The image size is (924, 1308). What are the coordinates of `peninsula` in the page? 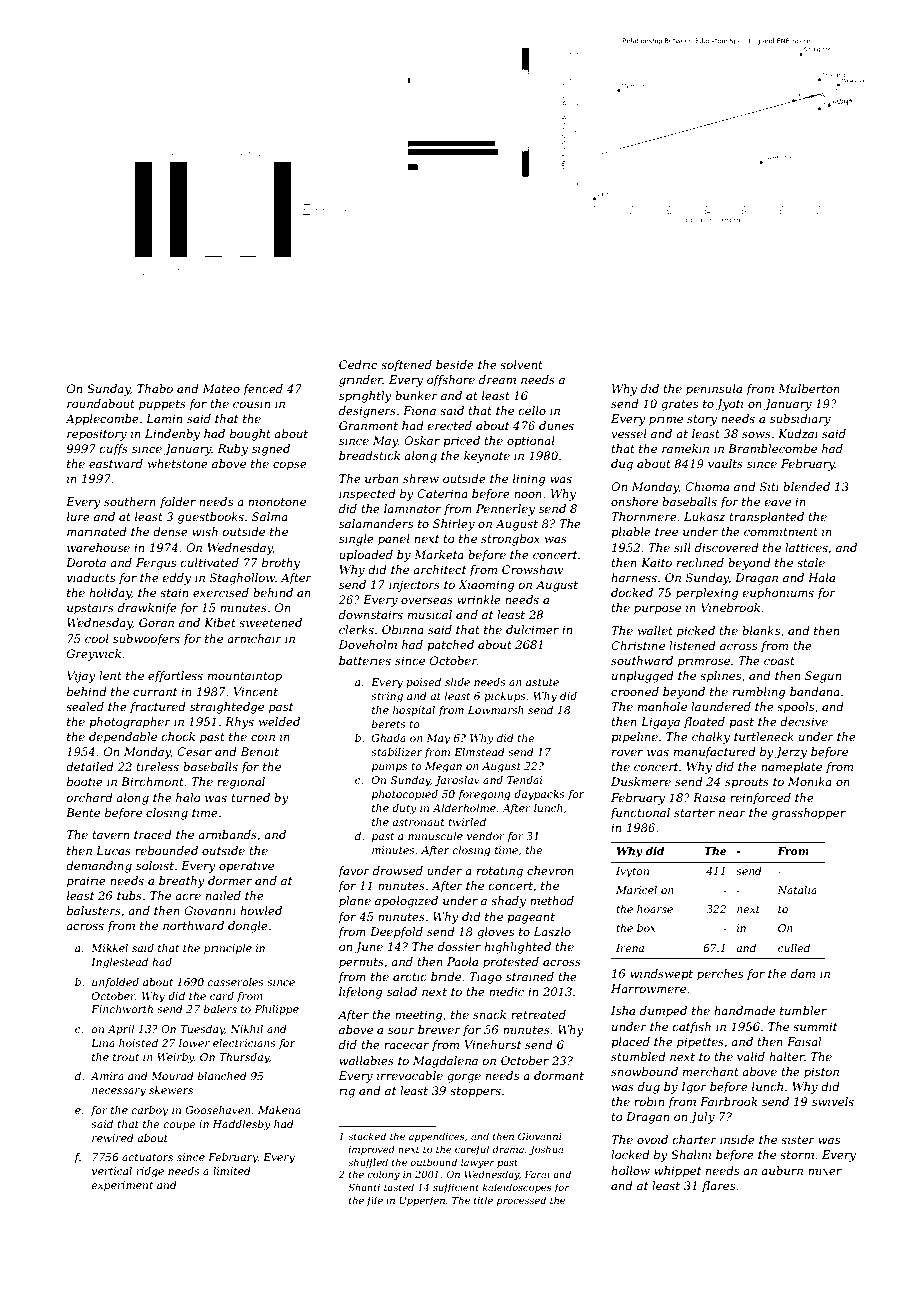 It's located at (714, 390).
